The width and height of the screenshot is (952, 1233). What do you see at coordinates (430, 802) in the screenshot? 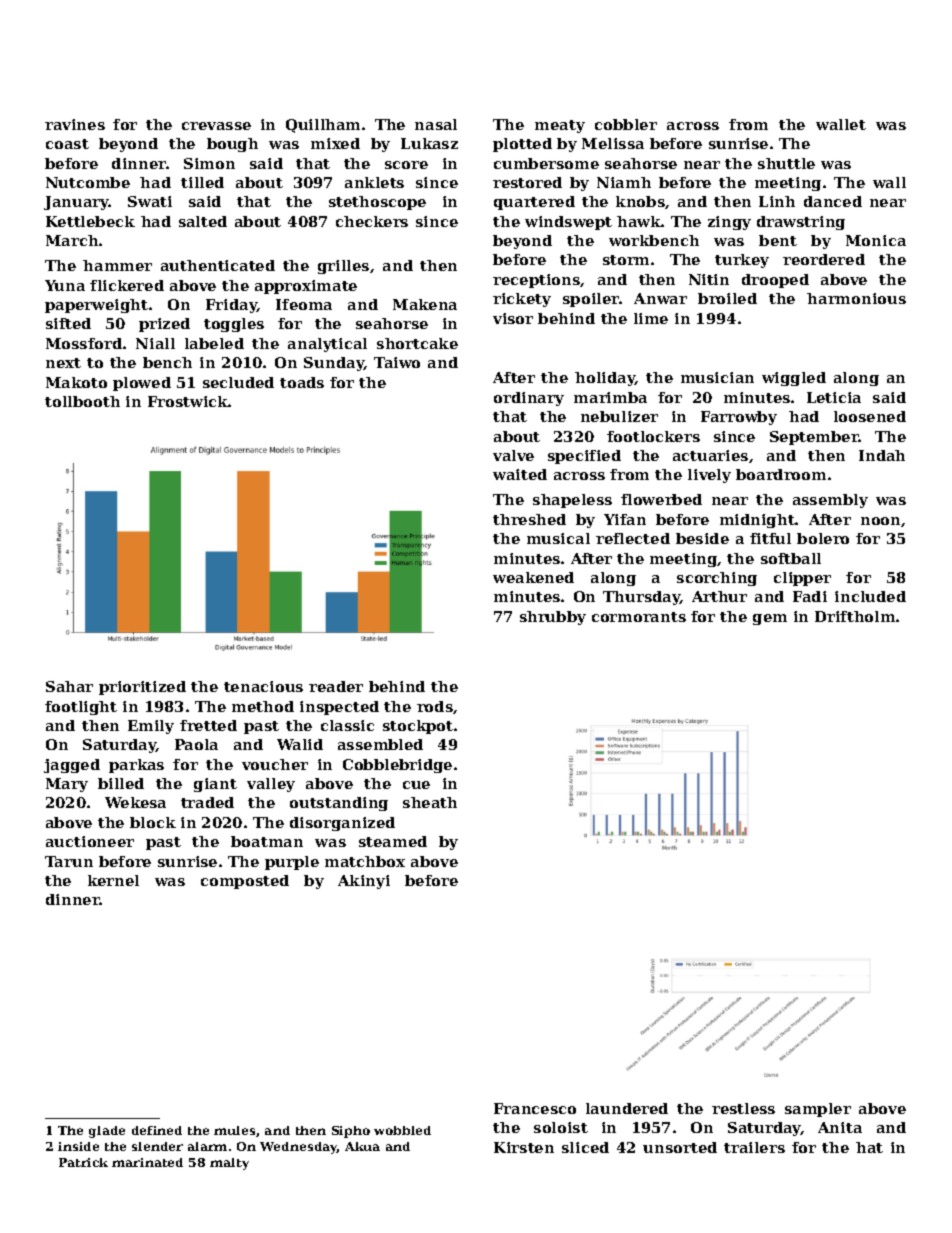
I see `sheath` at bounding box center [430, 802].
